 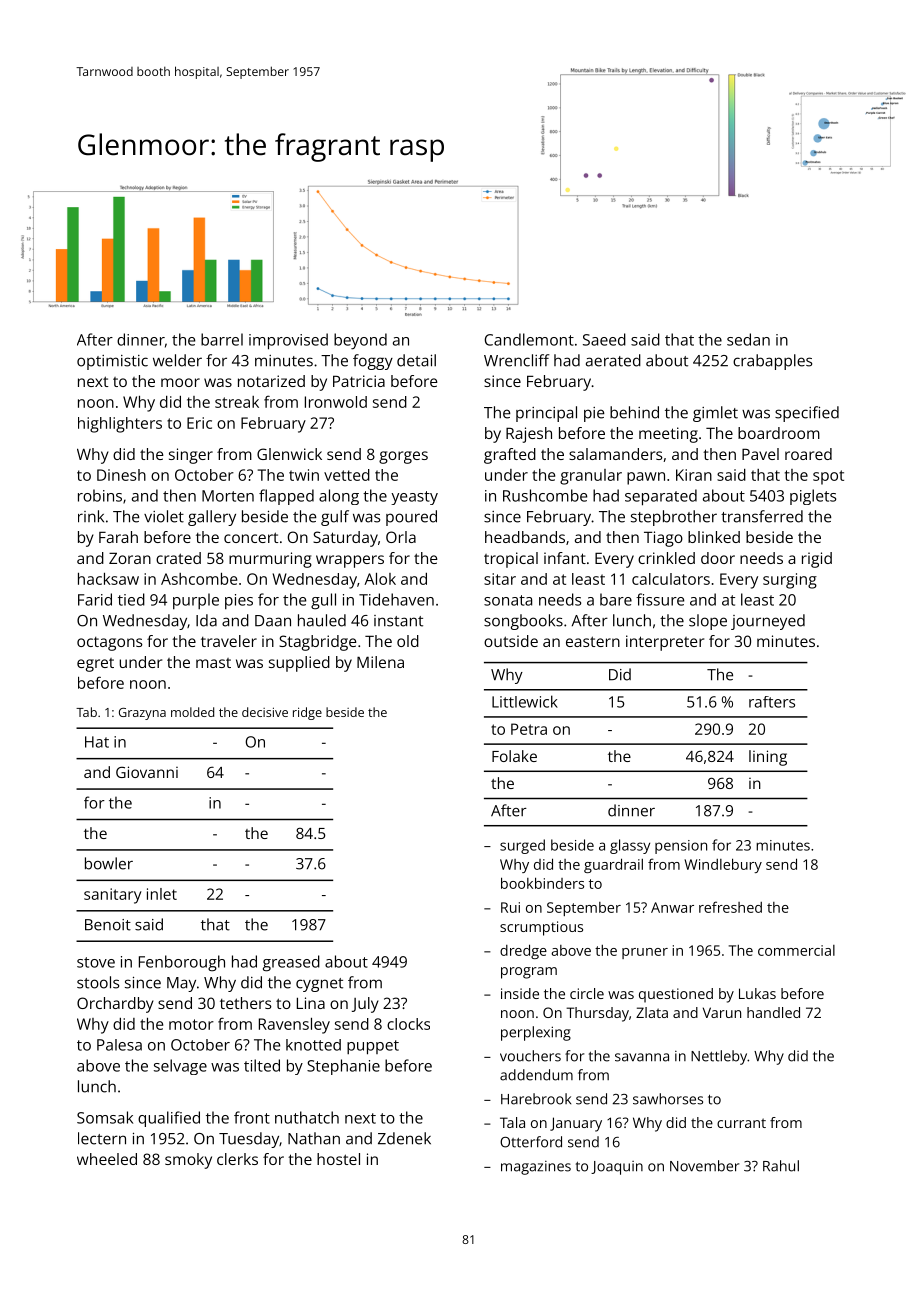 What do you see at coordinates (730, 907) in the screenshot?
I see `refreshed` at bounding box center [730, 907].
